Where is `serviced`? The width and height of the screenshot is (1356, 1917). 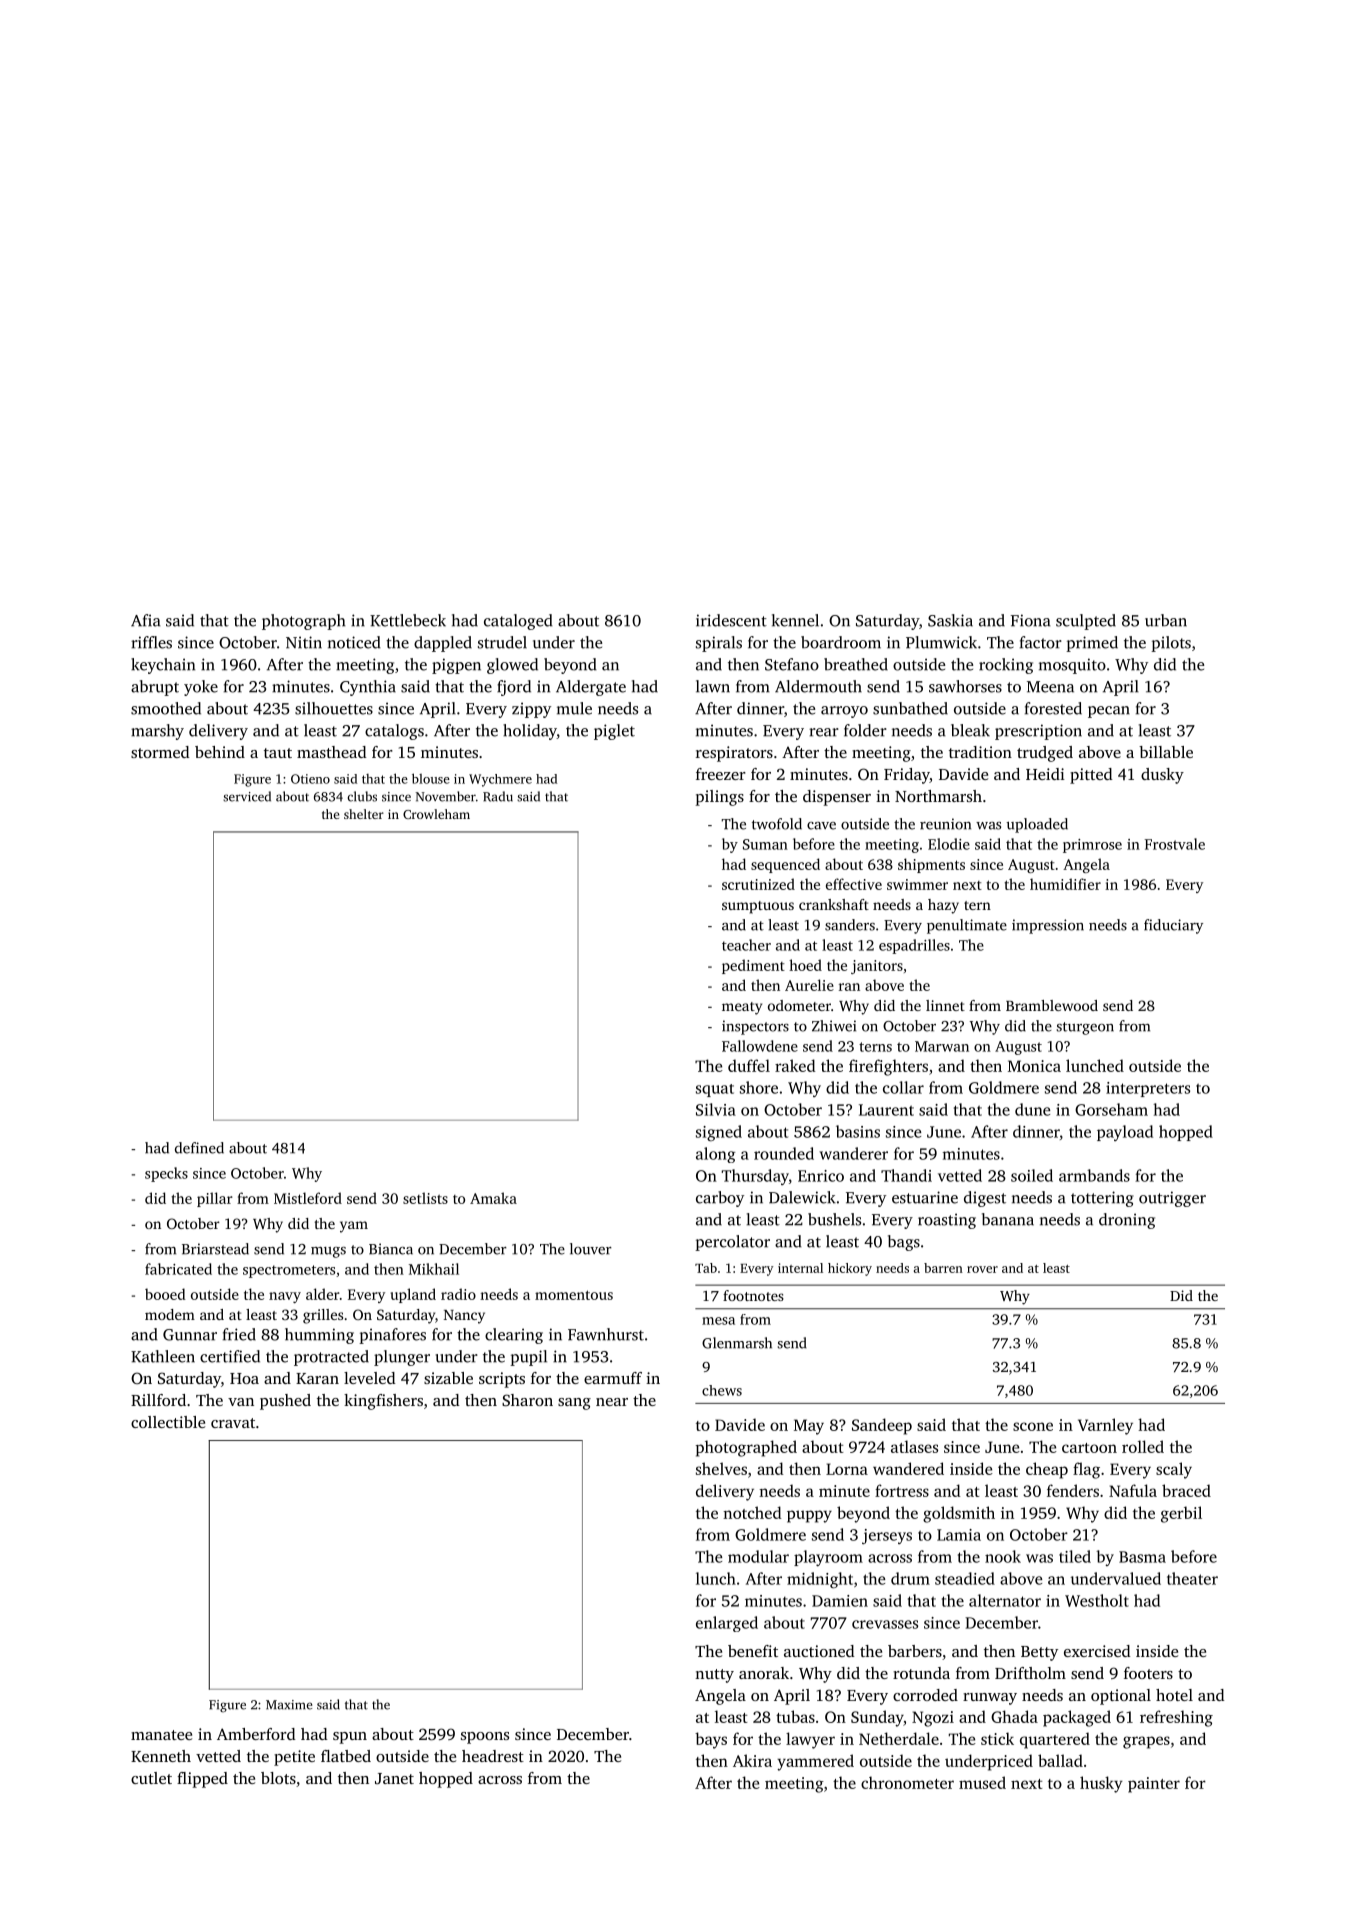
serviced is located at coordinates (247, 796).
